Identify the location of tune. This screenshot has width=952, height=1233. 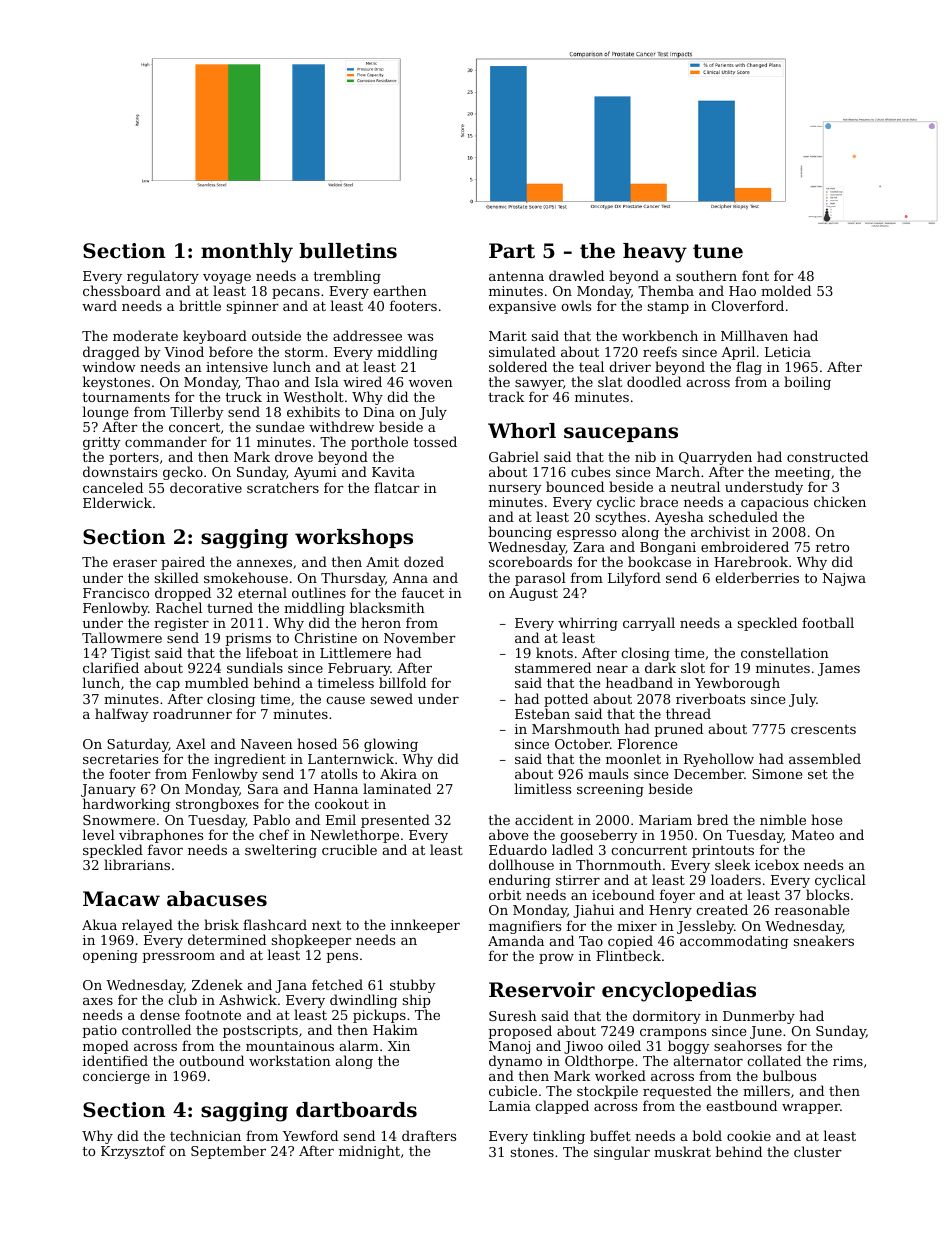
(718, 251).
